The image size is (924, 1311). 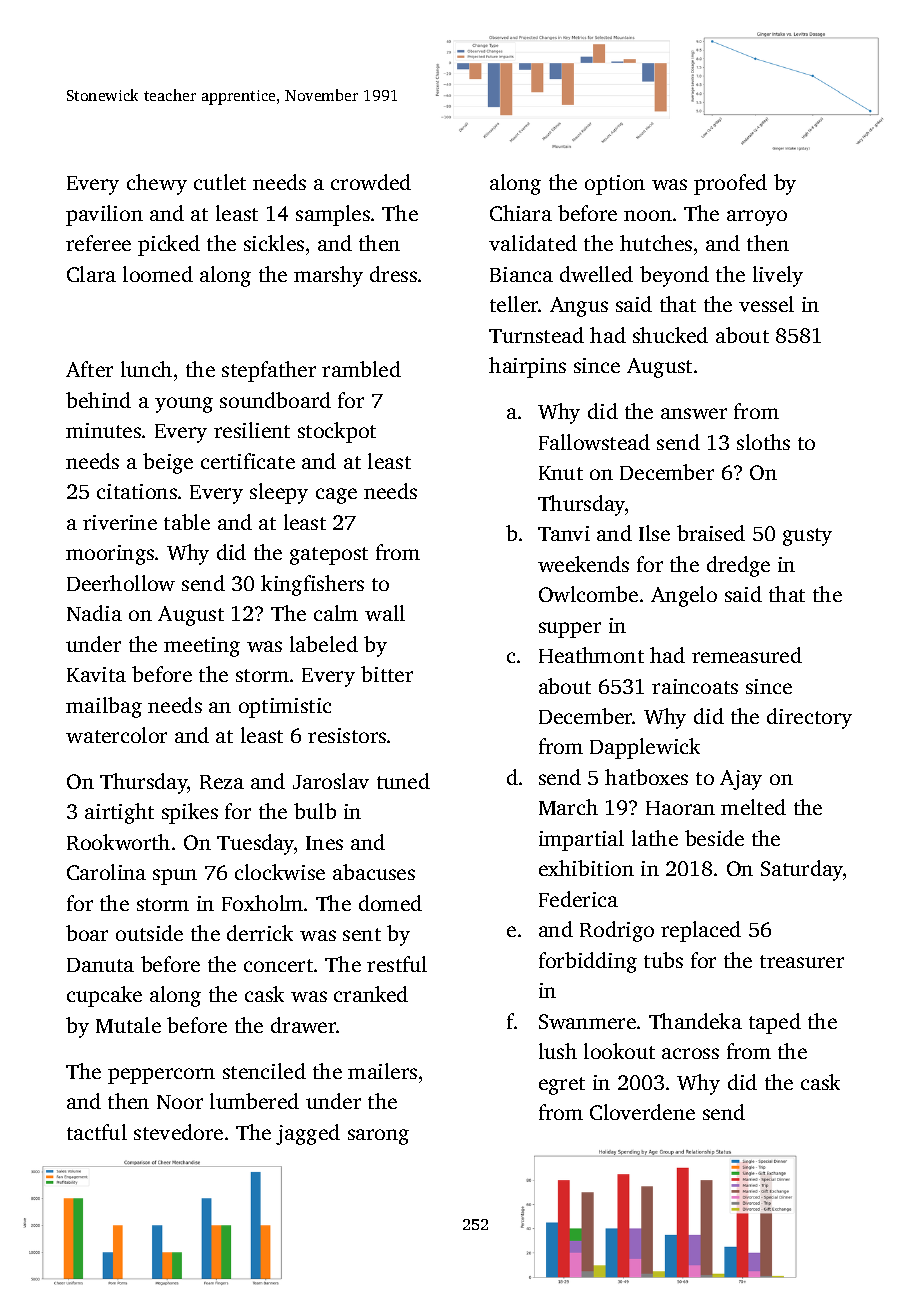 What do you see at coordinates (564, 533) in the screenshot?
I see `Tanvi` at bounding box center [564, 533].
